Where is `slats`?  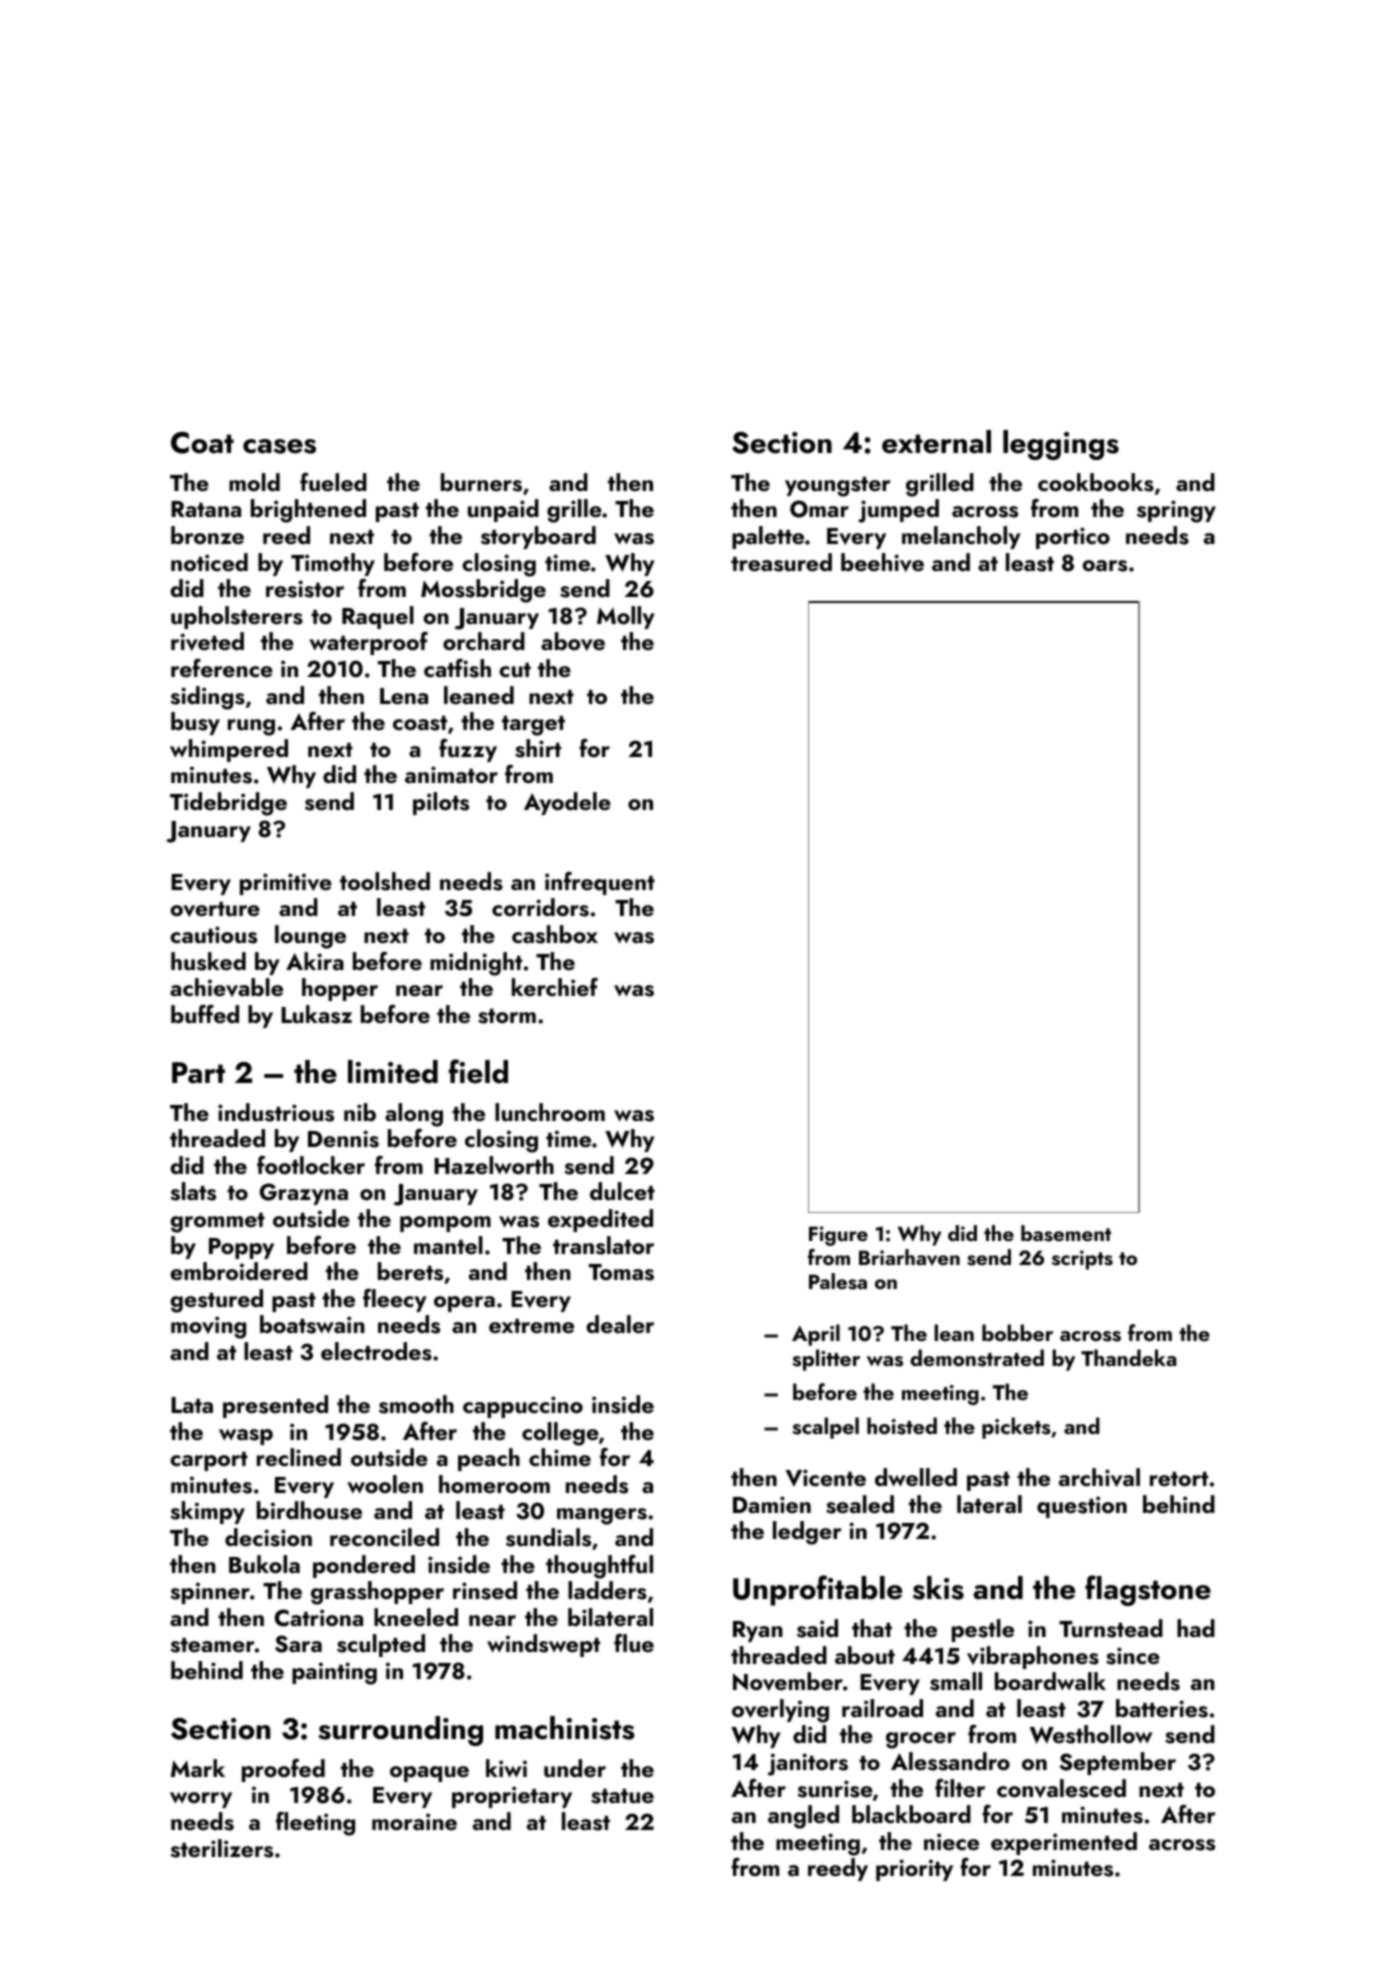 slats is located at coordinates (193, 1191).
